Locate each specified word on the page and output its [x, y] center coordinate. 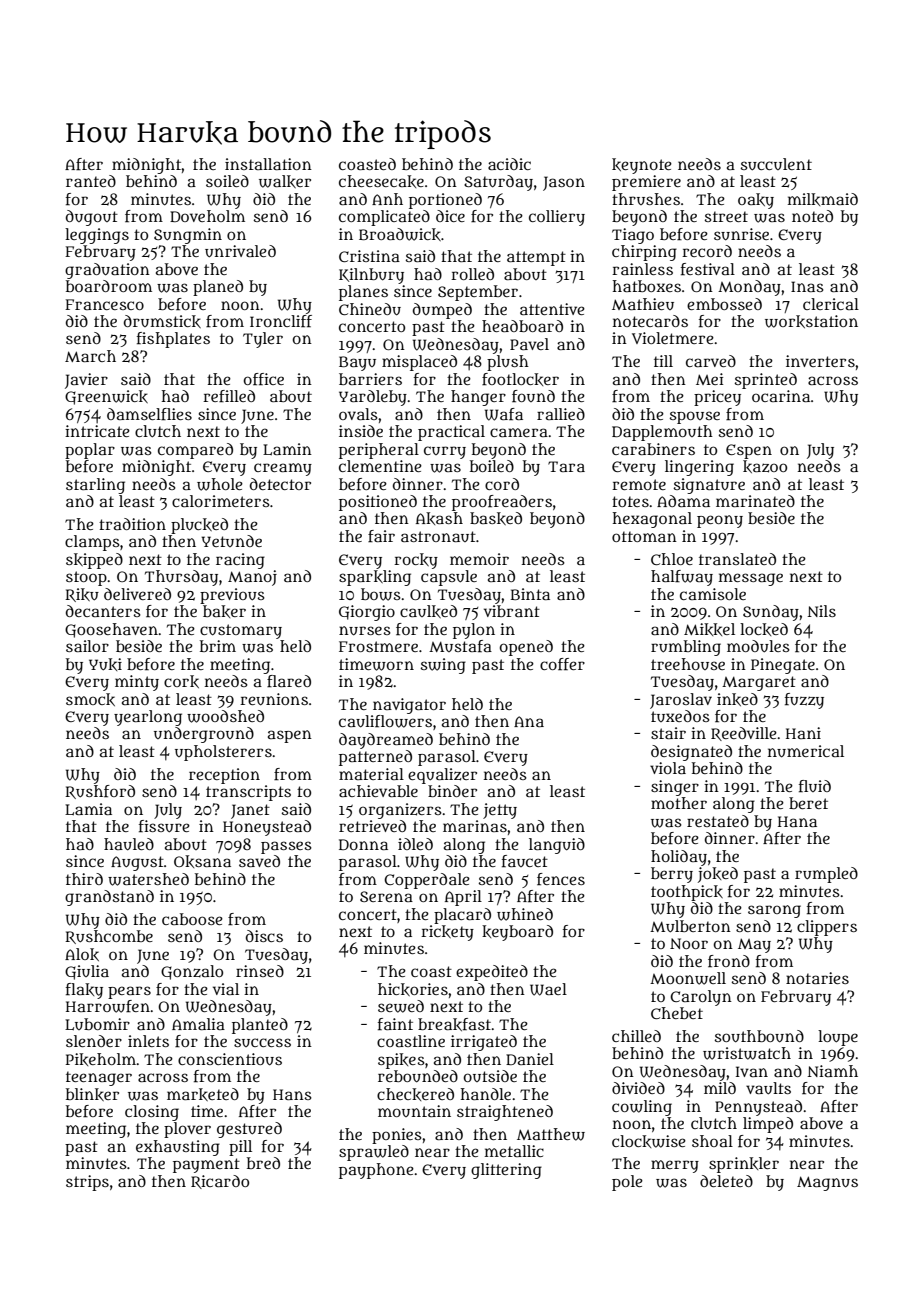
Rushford [100, 792]
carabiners [653, 449]
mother [679, 803]
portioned [445, 201]
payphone [376, 1171]
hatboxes [647, 286]
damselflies [149, 414]
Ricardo [220, 1182]
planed [218, 288]
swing [443, 666]
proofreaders [502, 503]
